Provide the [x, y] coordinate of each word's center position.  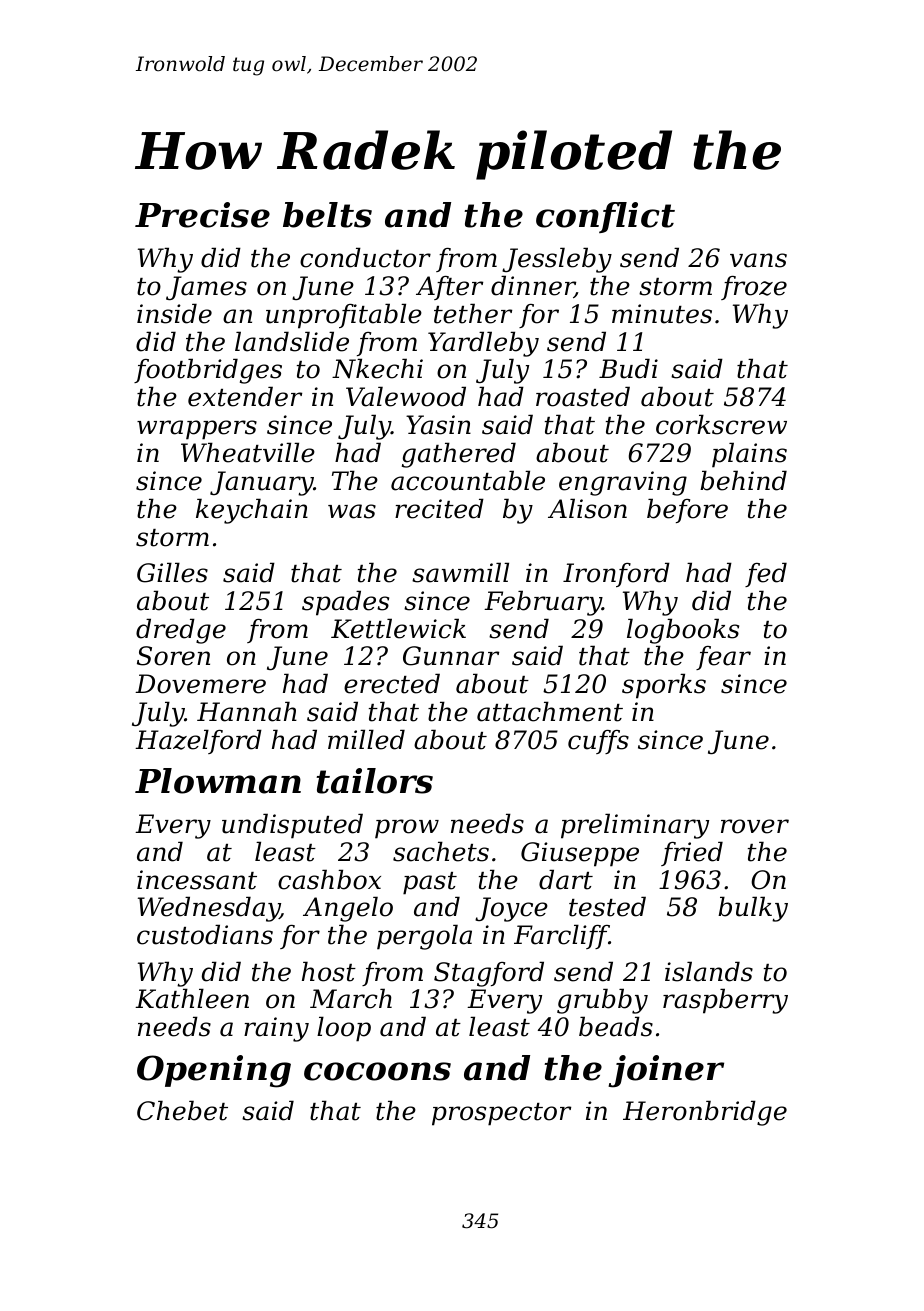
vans [758, 260]
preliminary [635, 826]
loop [344, 1029]
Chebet [182, 1110]
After [449, 288]
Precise [202, 215]
